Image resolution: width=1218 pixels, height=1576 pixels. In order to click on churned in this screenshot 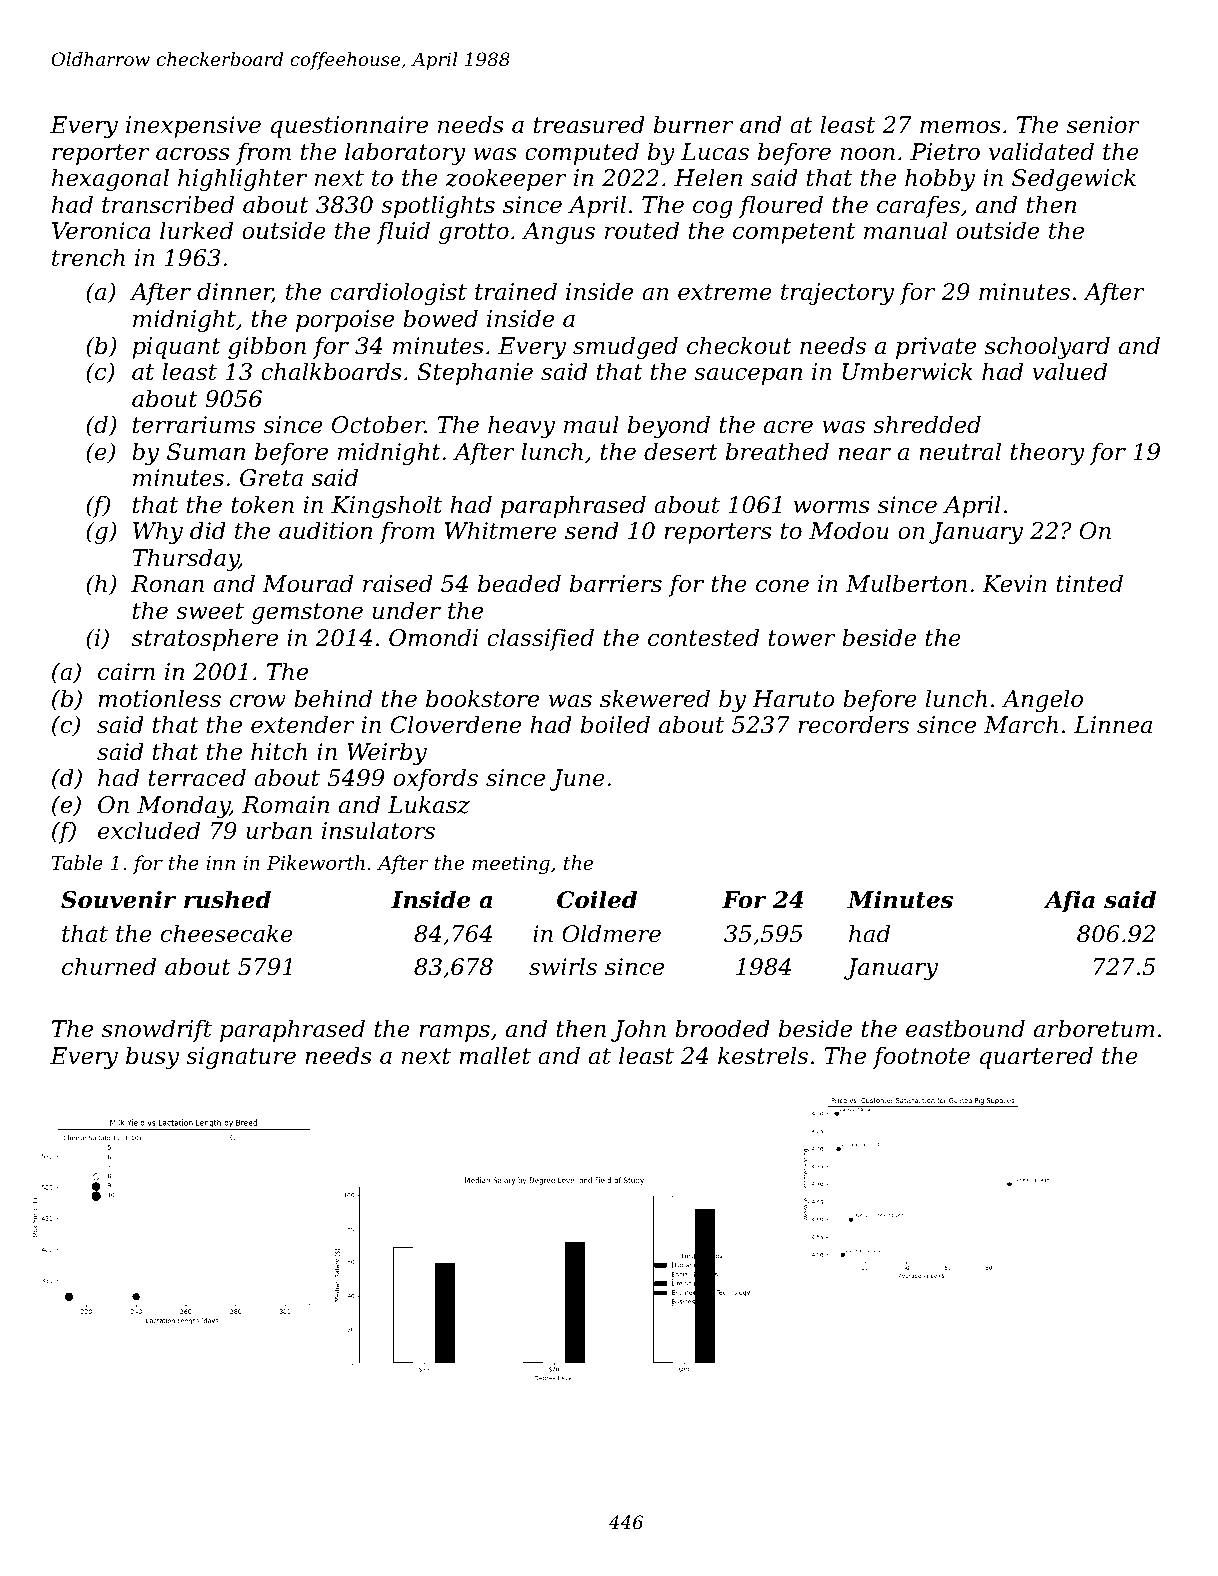, I will do `click(109, 966)`.
